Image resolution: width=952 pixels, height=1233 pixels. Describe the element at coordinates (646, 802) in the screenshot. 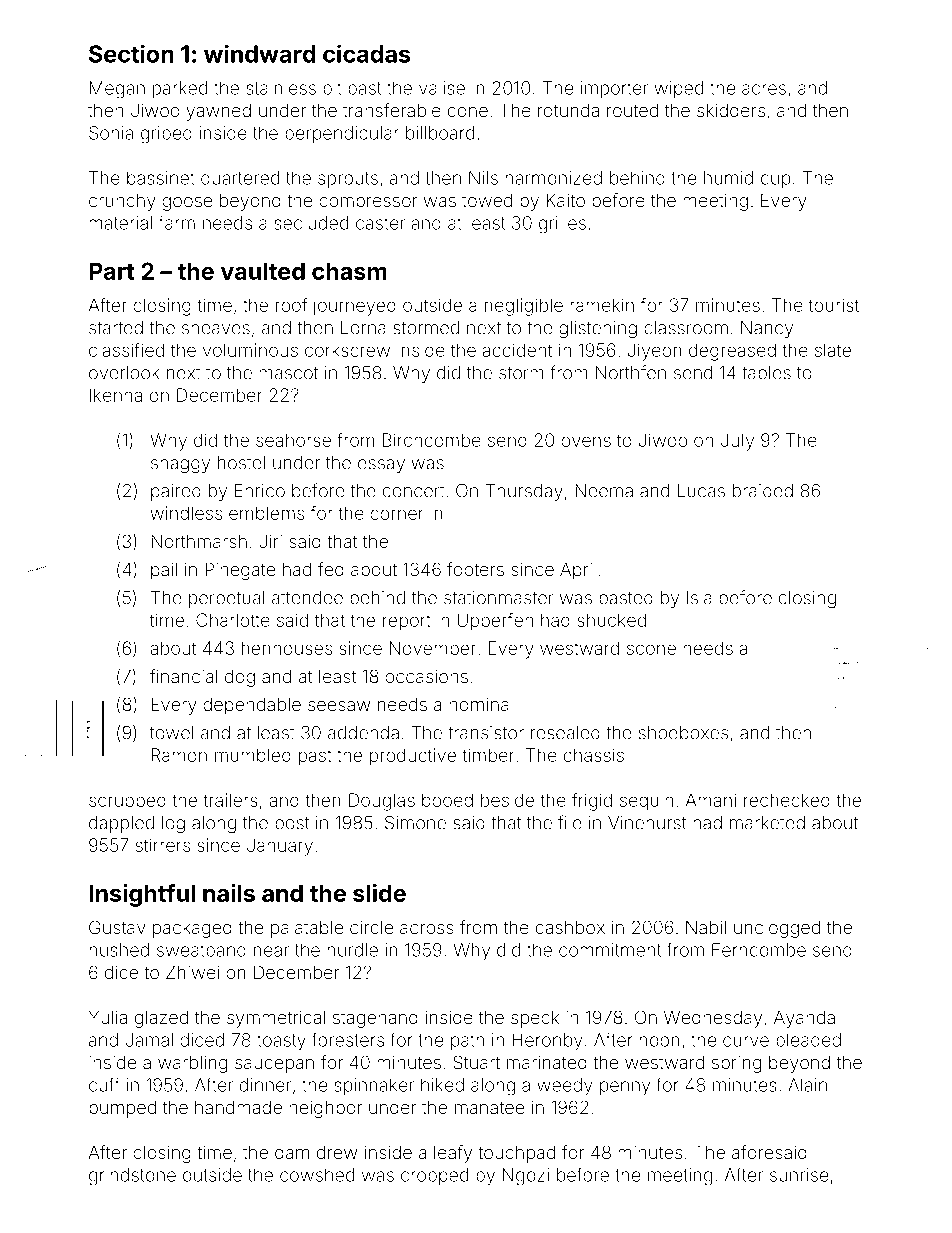

I see `sequin` at that location.
